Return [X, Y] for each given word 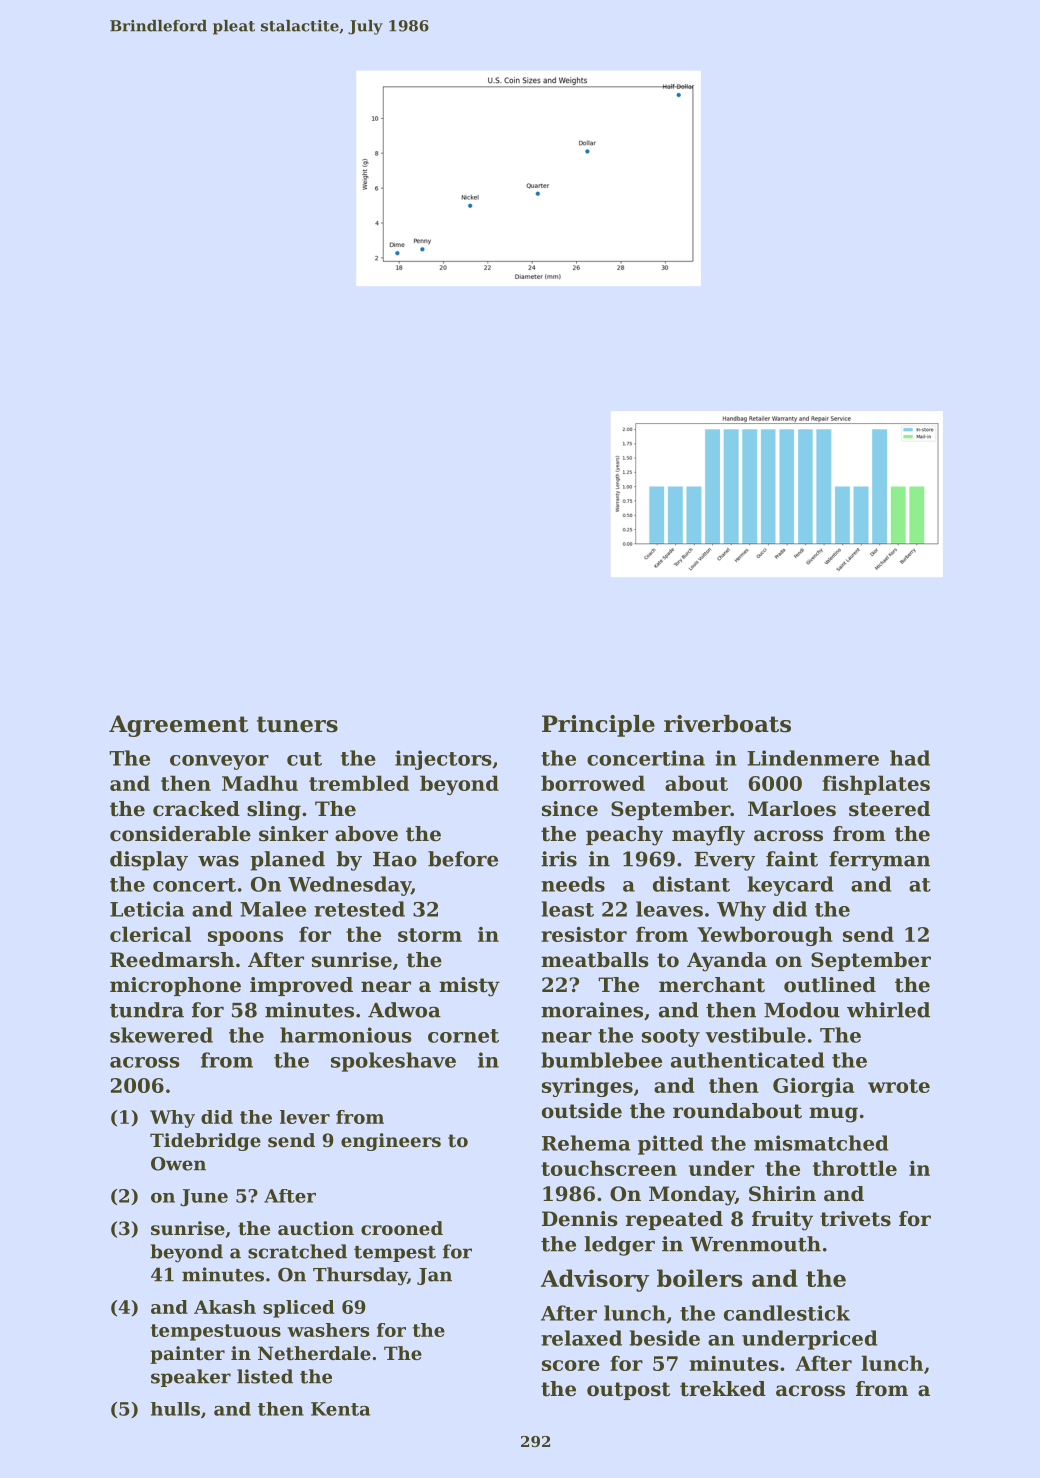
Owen [178, 1163]
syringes [587, 1087]
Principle [598, 726]
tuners [297, 724]
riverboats [727, 724]
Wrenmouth [755, 1244]
